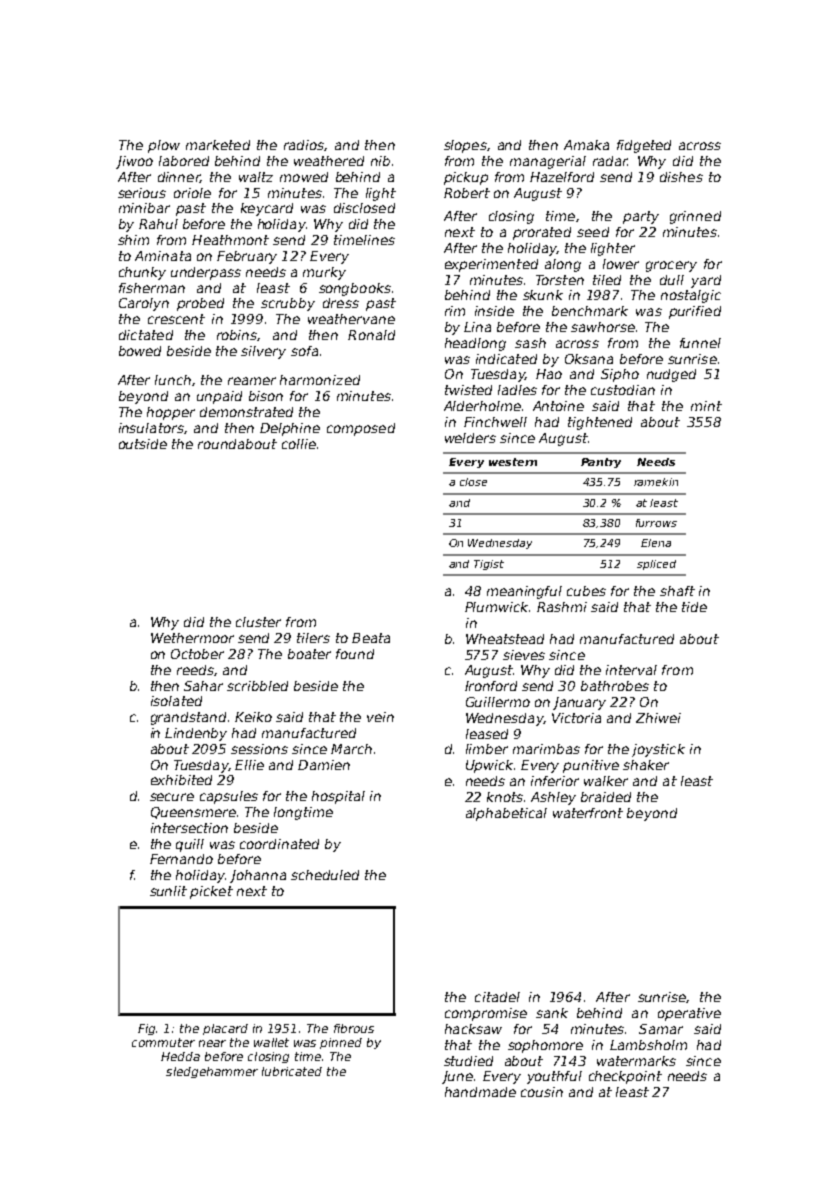  Describe the element at coordinates (299, 444) in the image. I see `collie` at that location.
